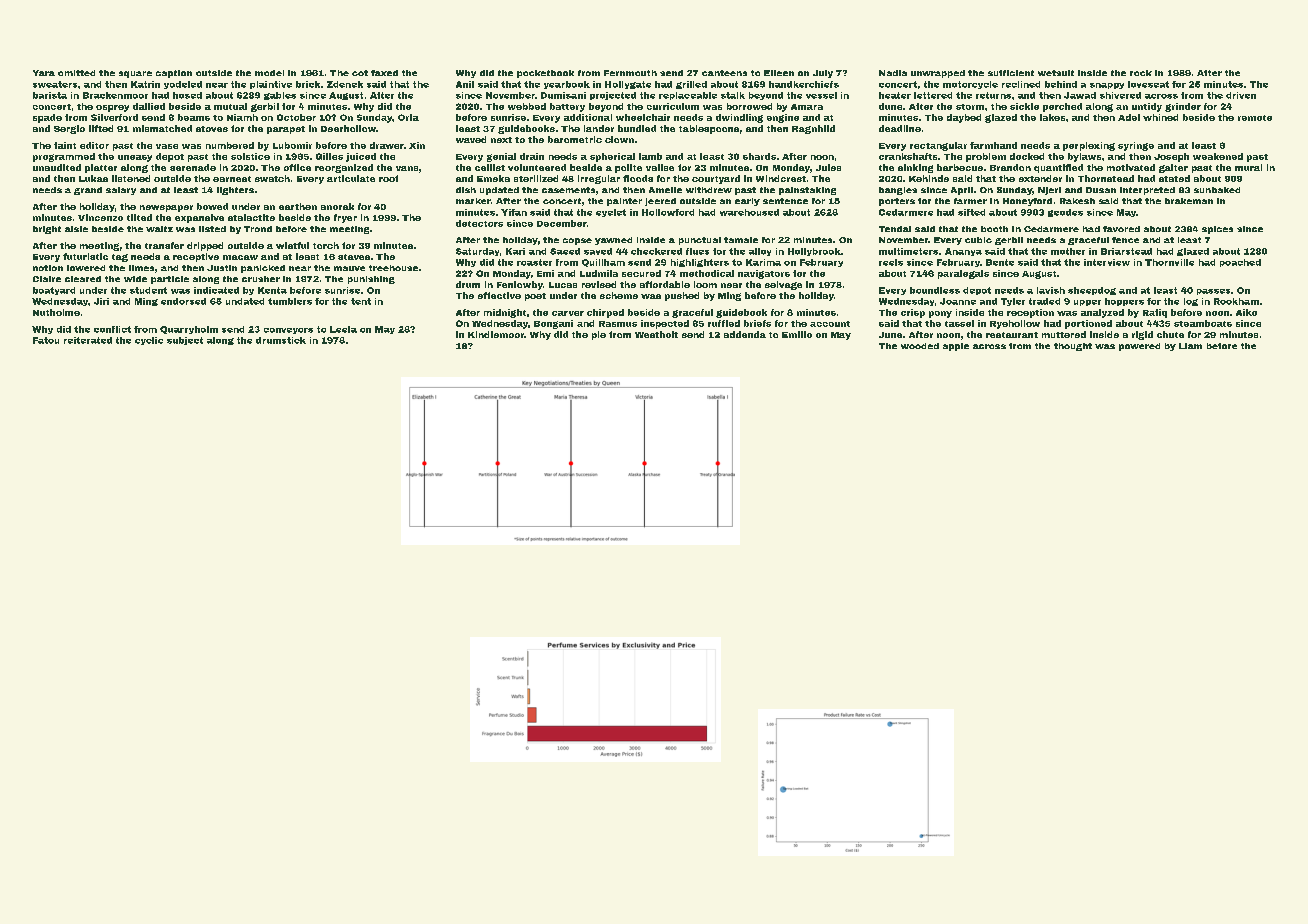  What do you see at coordinates (465, 84) in the screenshot?
I see `Anil` at bounding box center [465, 84].
